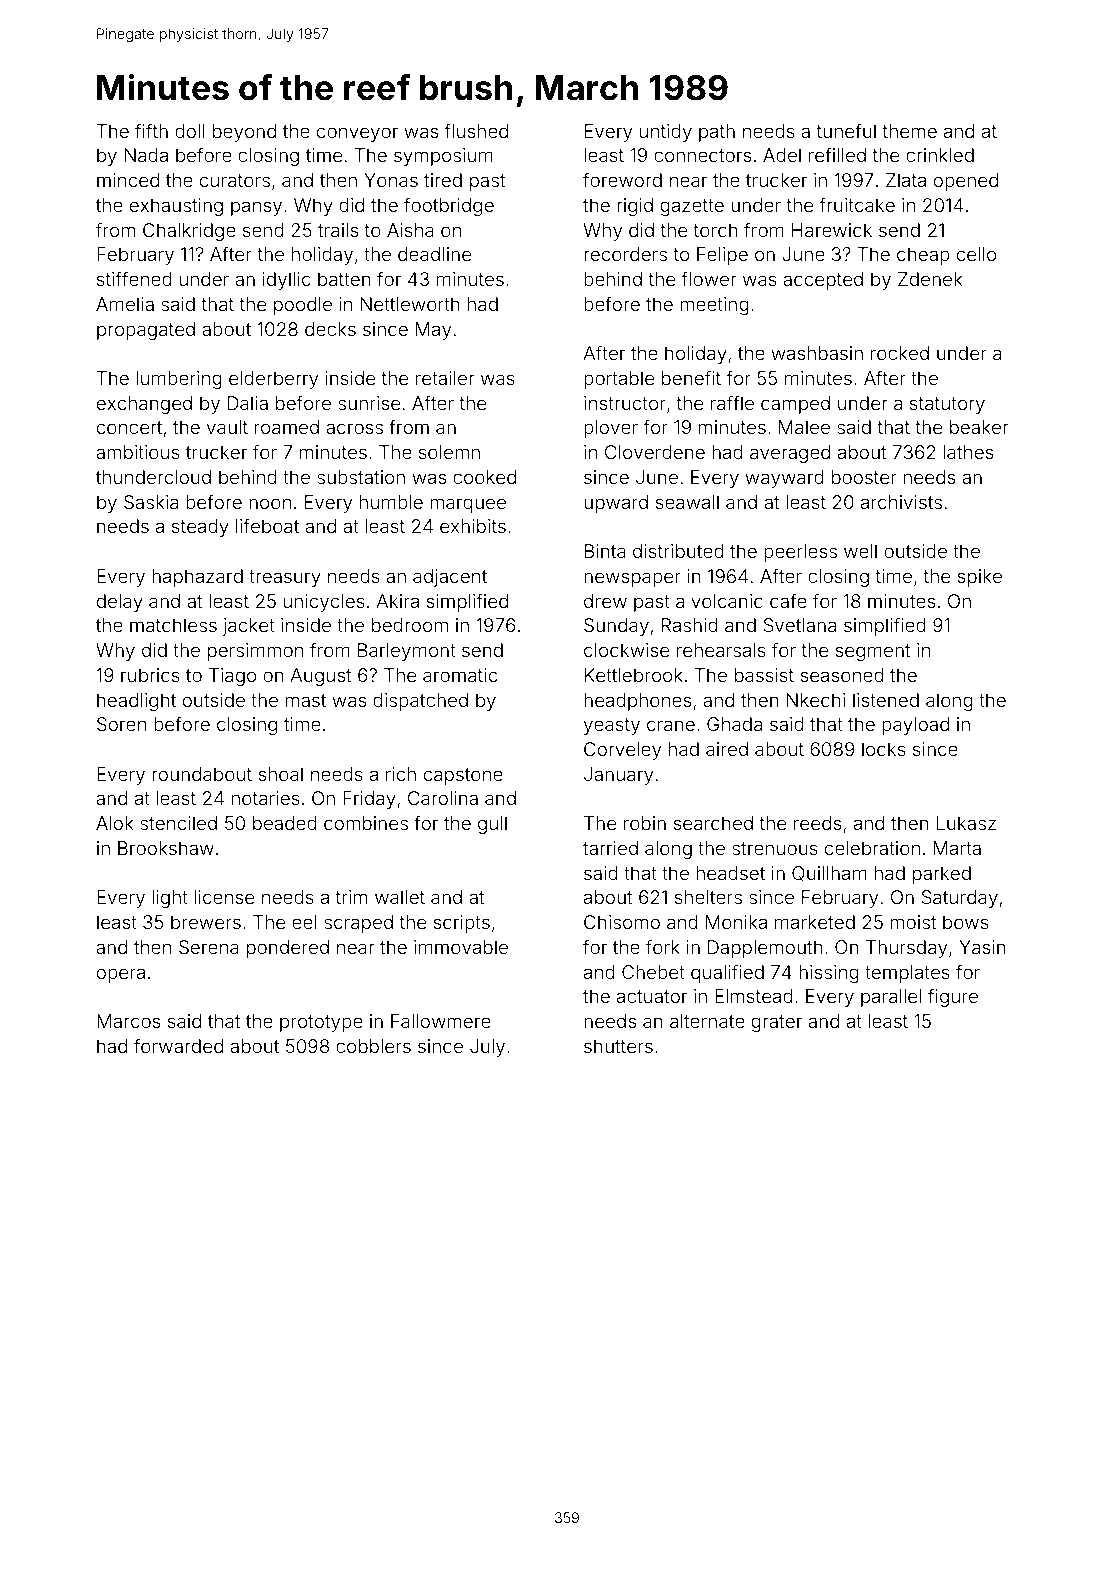 The height and width of the page is (1574, 1108). I want to click on bassist, so click(764, 675).
